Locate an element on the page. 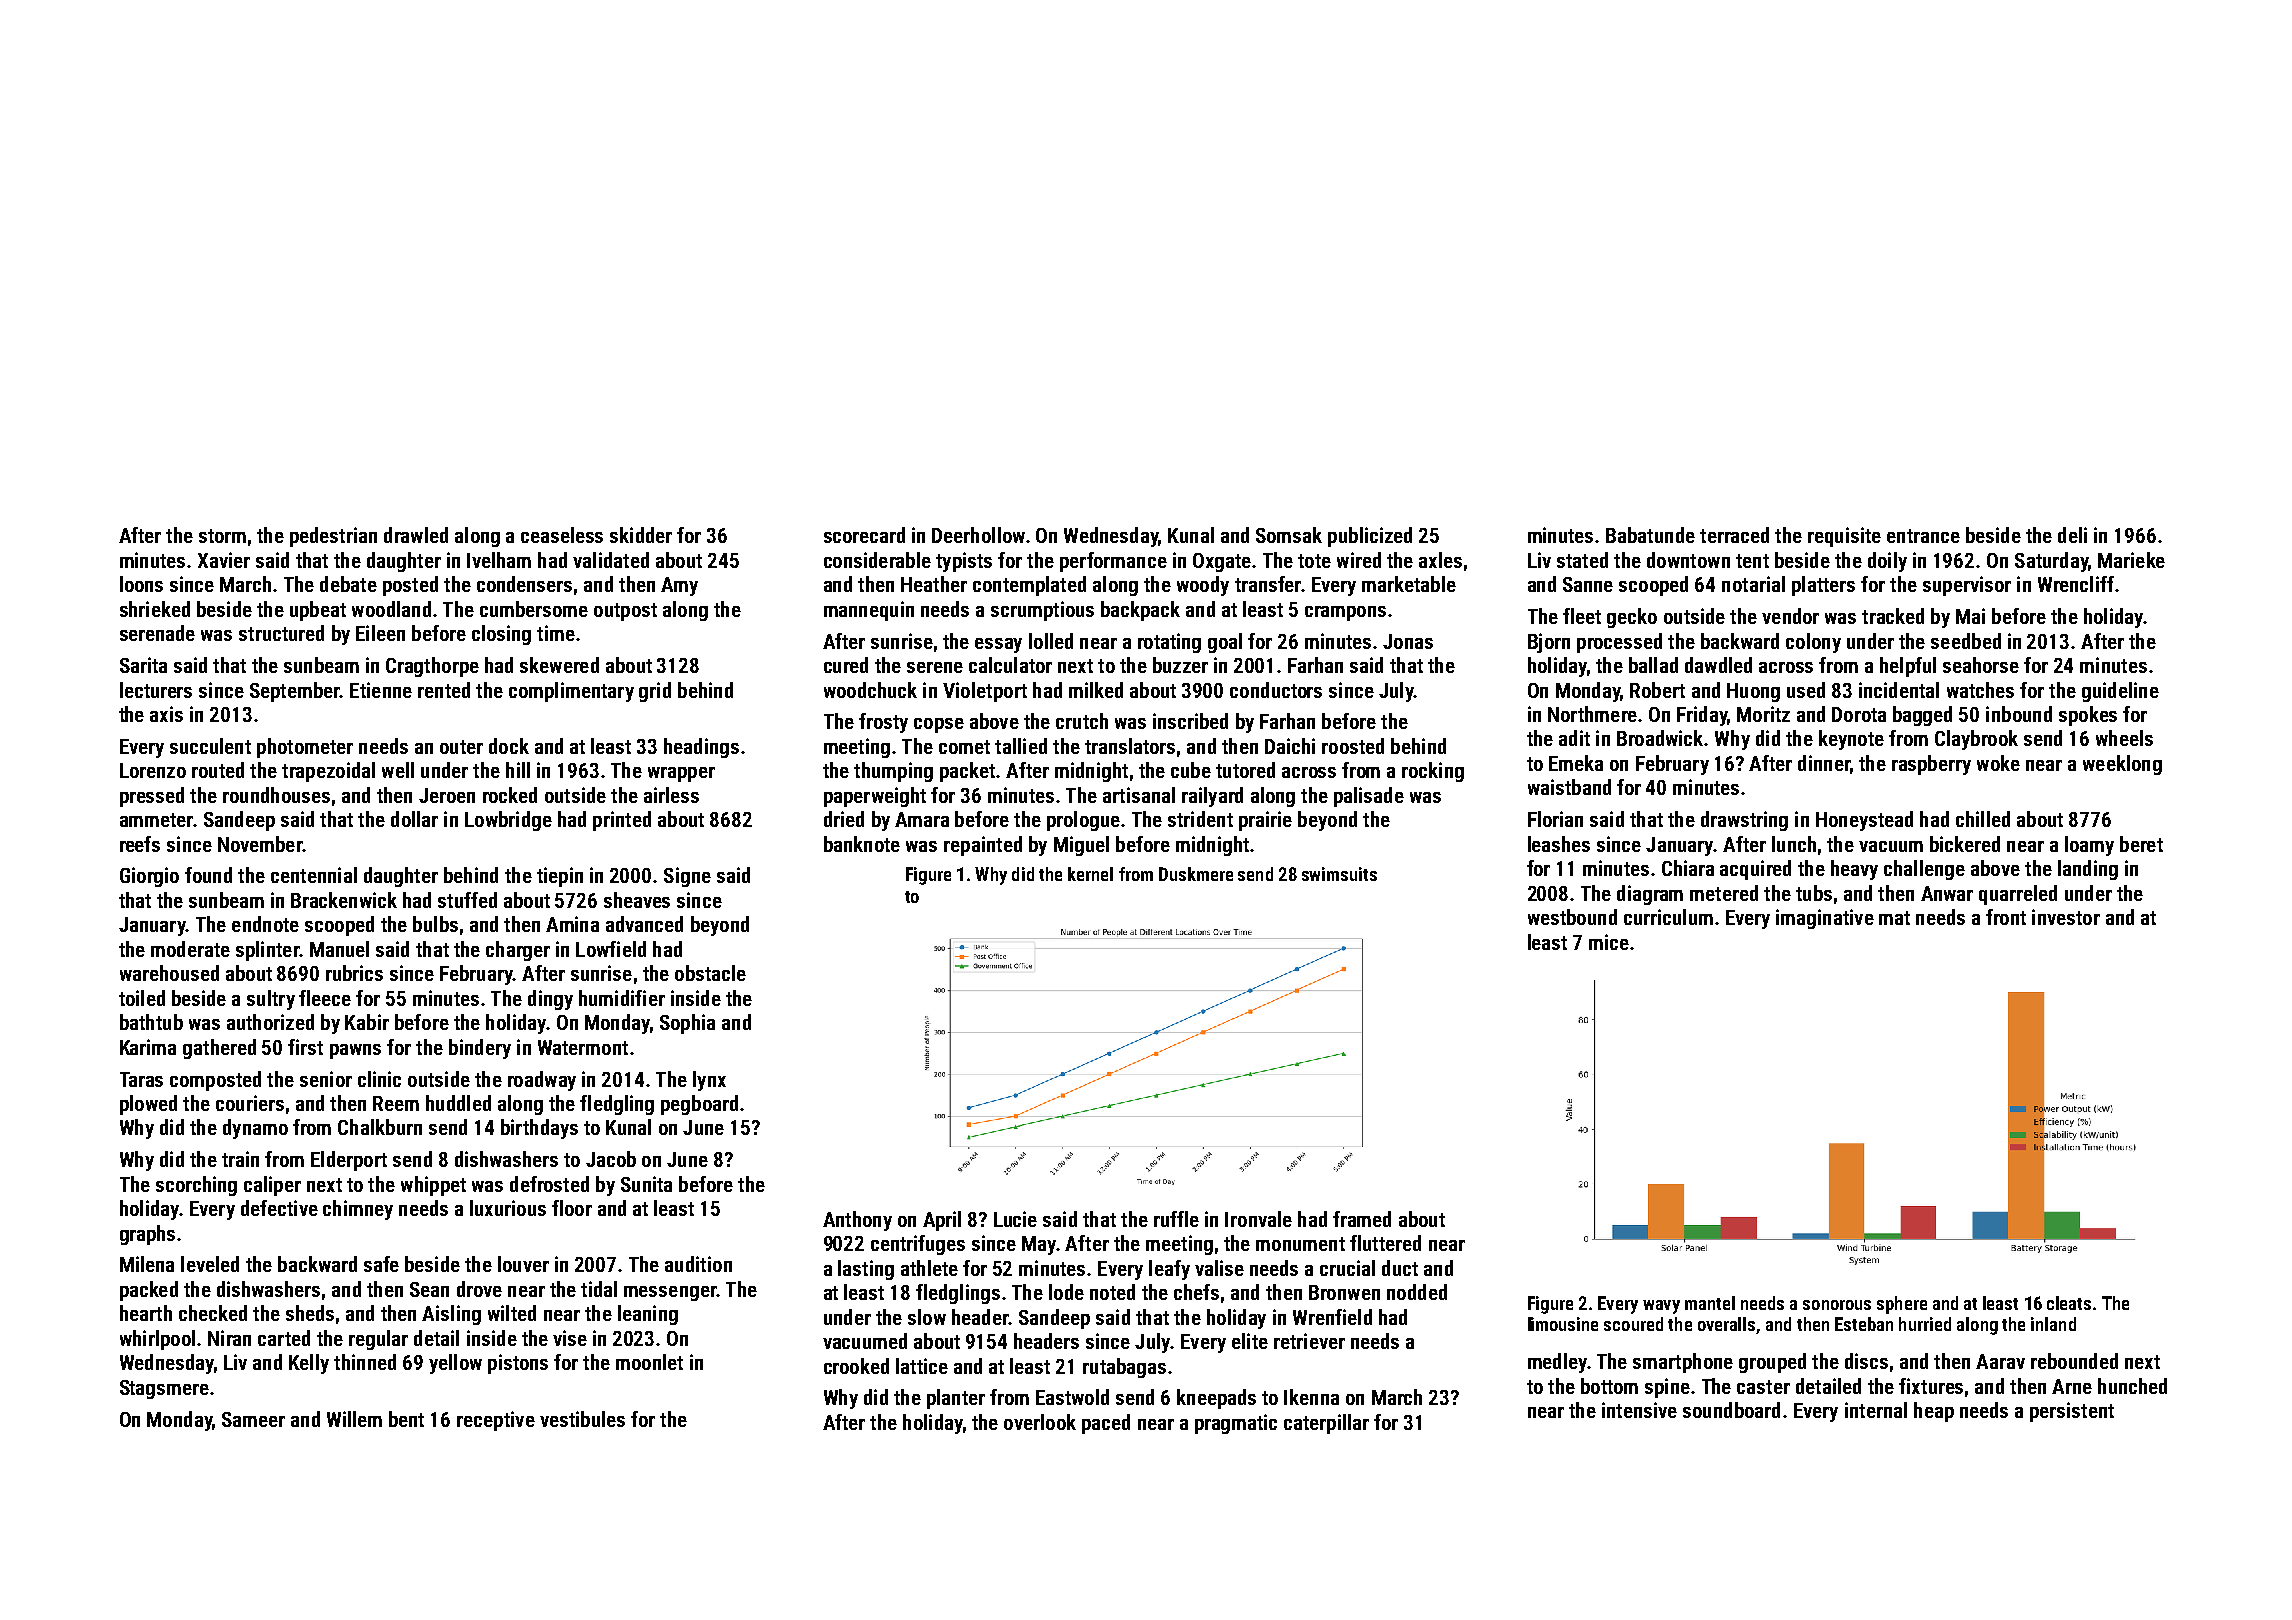  serenade is located at coordinates (157, 633).
